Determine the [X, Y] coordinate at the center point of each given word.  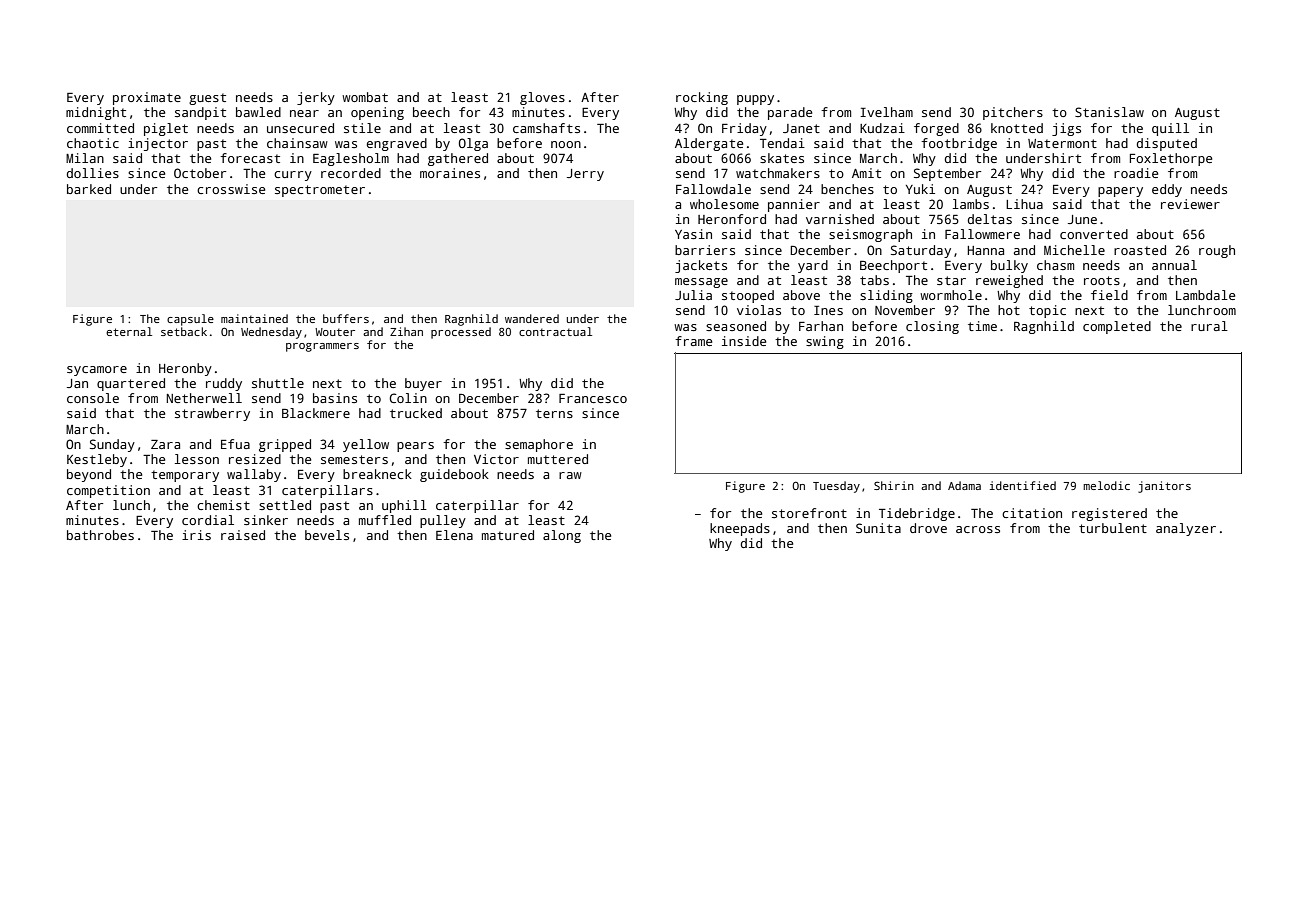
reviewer [1190, 204]
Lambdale [1205, 295]
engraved [397, 144]
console [93, 398]
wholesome [724, 204]
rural [1209, 326]
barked [89, 189]
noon [566, 144]
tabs [874, 280]
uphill [404, 506]
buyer [423, 384]
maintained [254, 318]
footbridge [959, 144]
